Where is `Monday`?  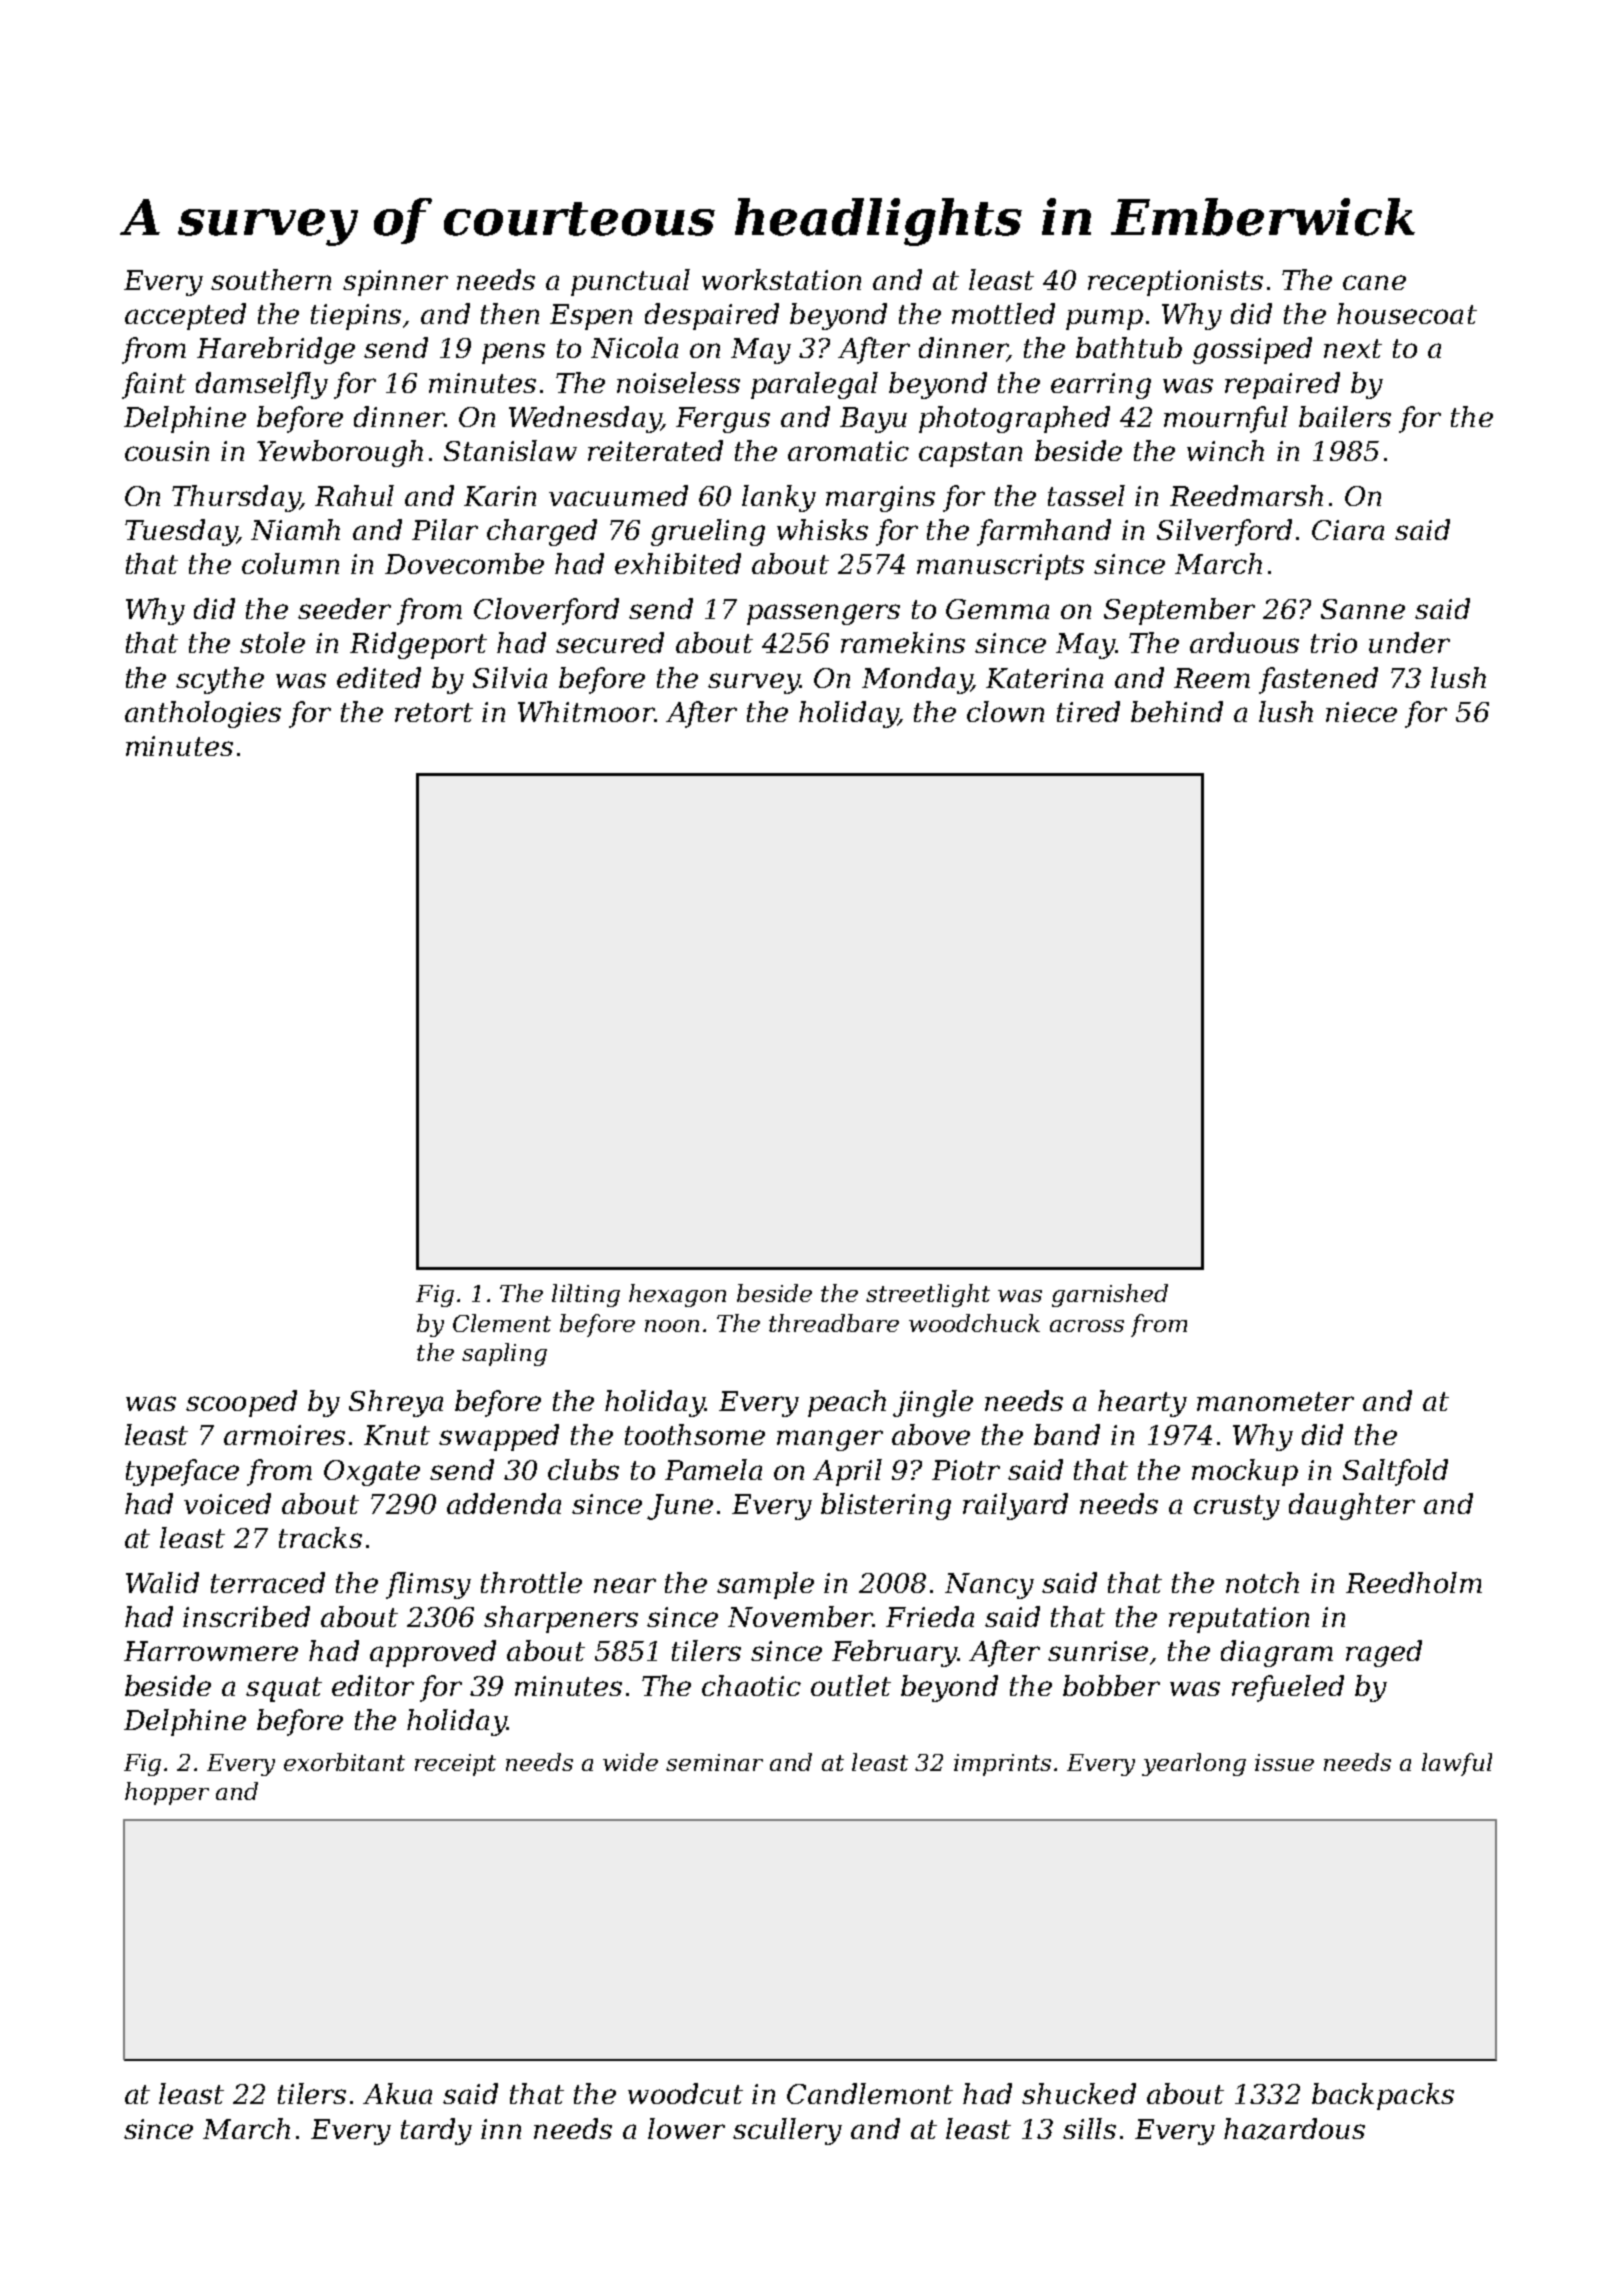
Monday is located at coordinates (917, 680).
